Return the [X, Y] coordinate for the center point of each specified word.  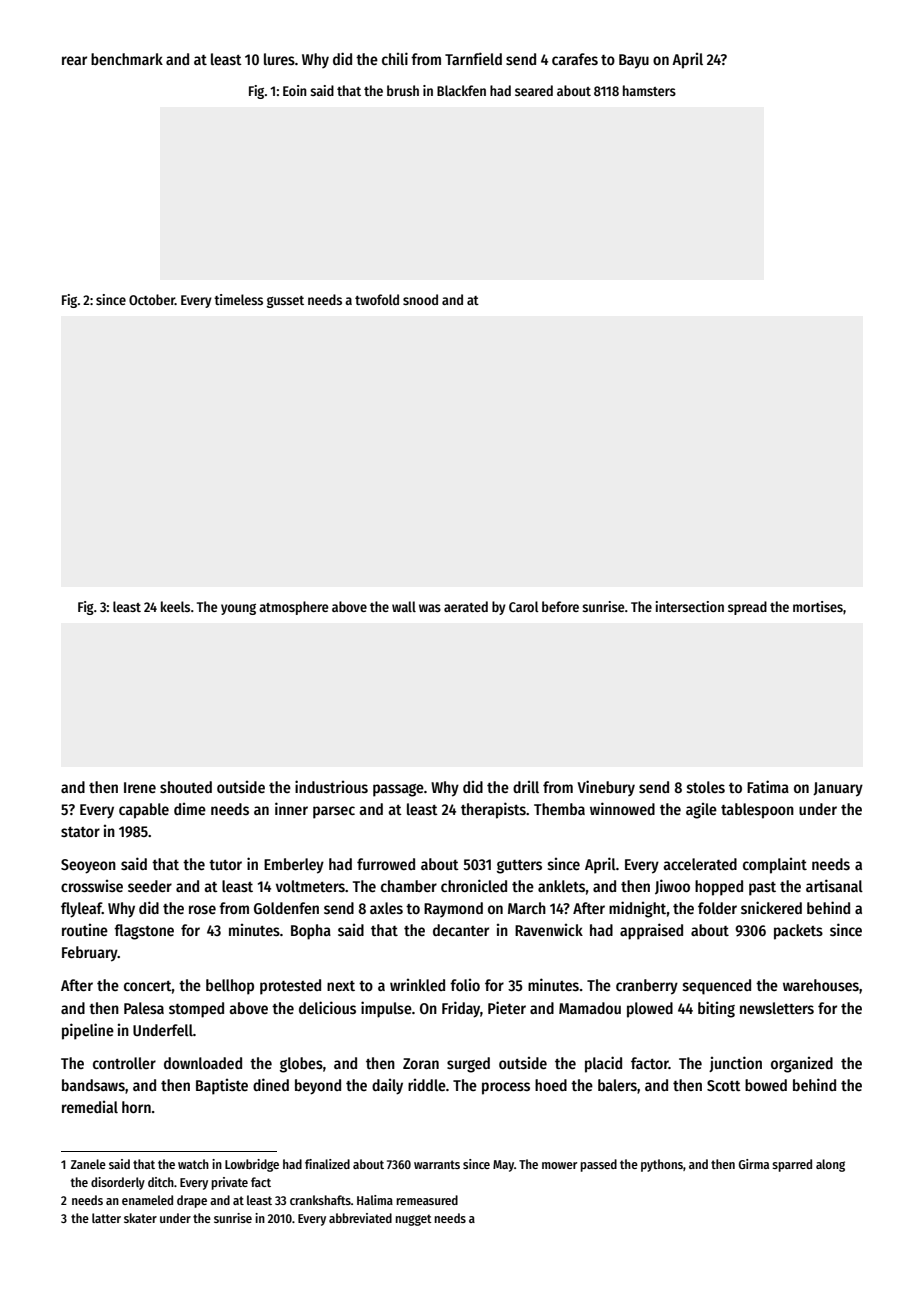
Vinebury [606, 788]
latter [106, 1218]
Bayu [634, 61]
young [238, 609]
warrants [437, 1164]
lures [279, 59]
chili [395, 58]
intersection [690, 606]
